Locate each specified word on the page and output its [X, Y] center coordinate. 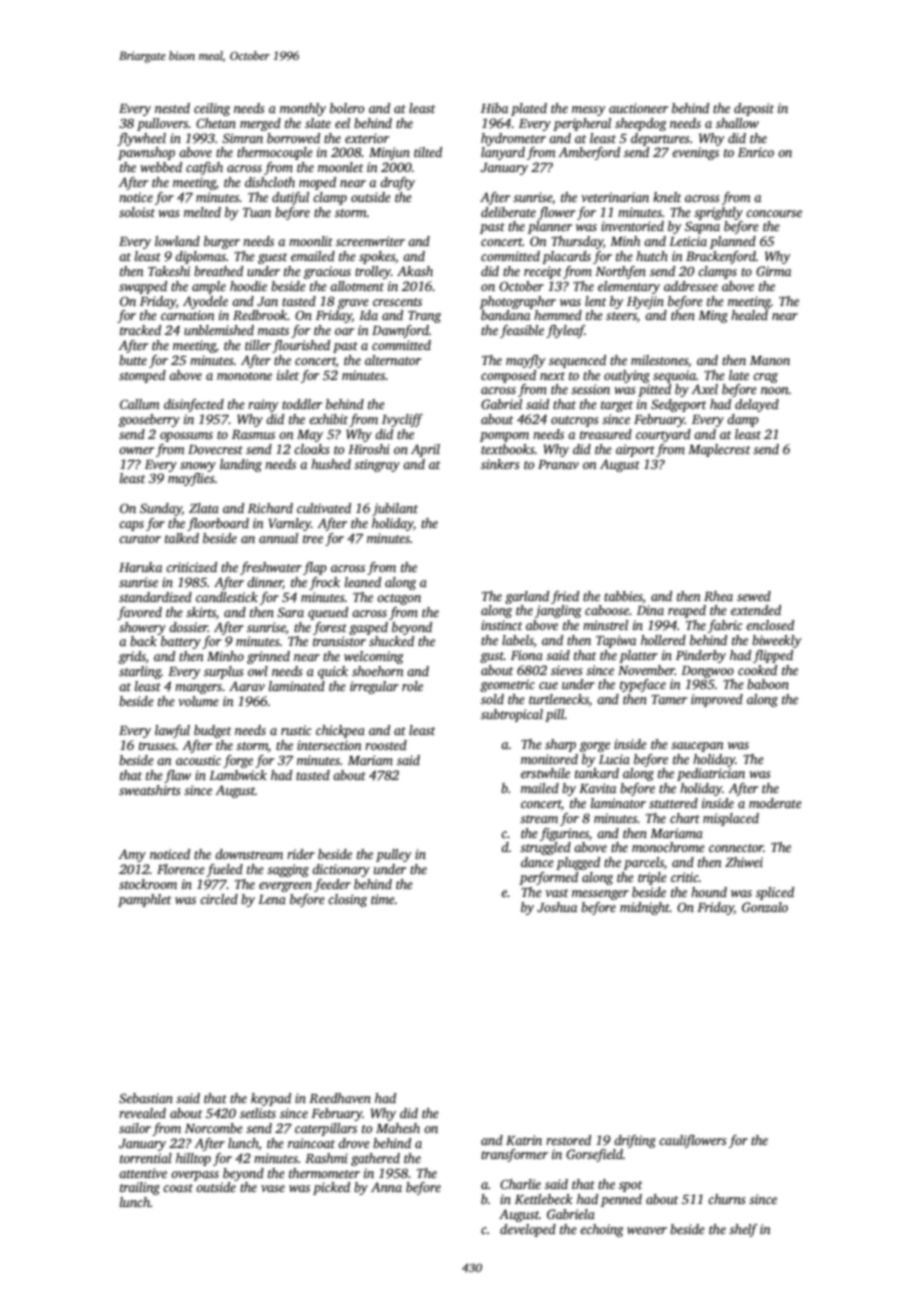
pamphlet [144, 900]
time [383, 899]
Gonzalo [765, 907]
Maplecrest [719, 450]
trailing [140, 1188]
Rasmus [253, 434]
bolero [347, 108]
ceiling [212, 109]
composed [508, 376]
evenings [695, 153]
